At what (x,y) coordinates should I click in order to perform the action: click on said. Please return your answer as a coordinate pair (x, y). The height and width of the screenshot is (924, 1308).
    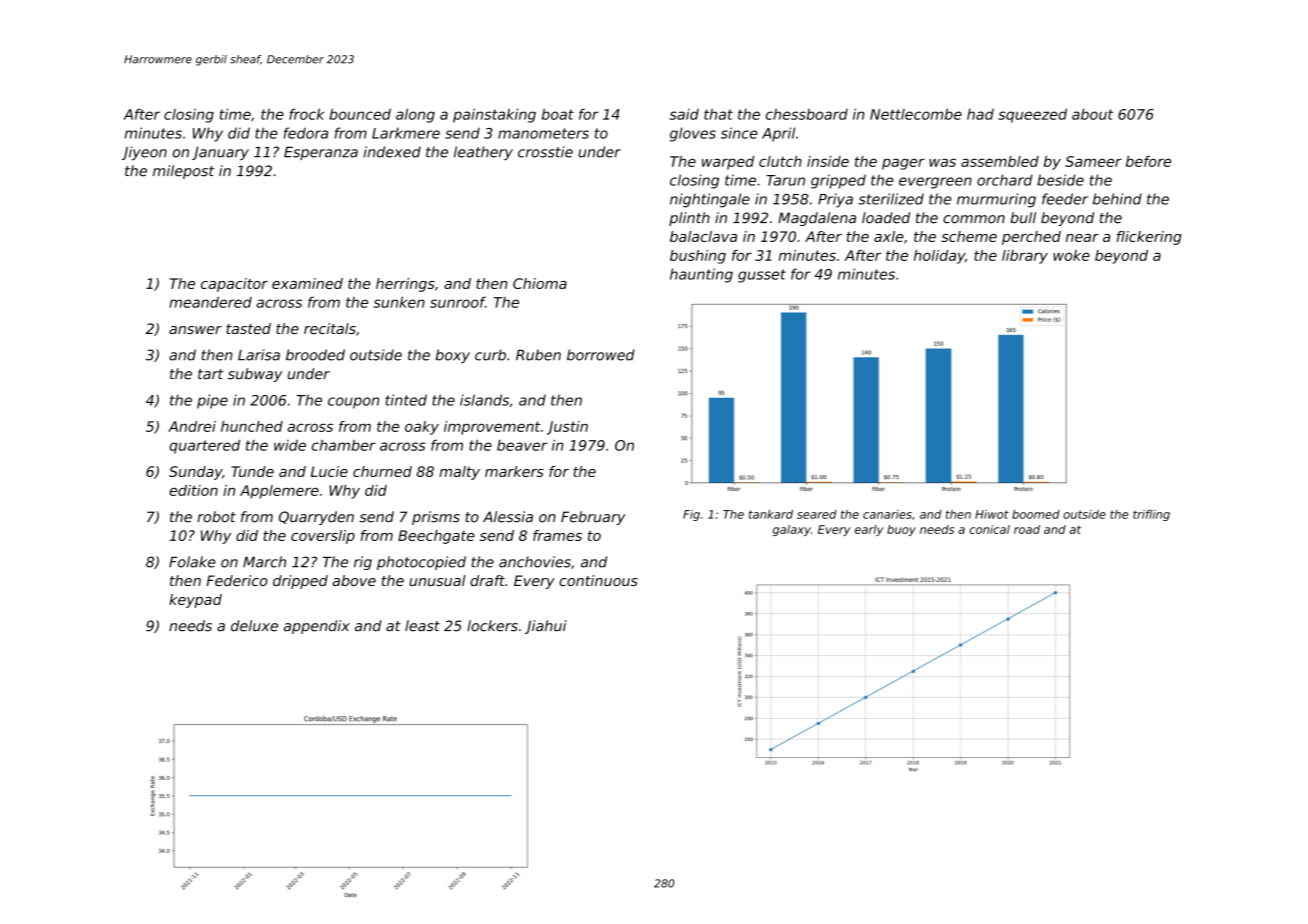
    Looking at the image, I should click on (684, 114).
